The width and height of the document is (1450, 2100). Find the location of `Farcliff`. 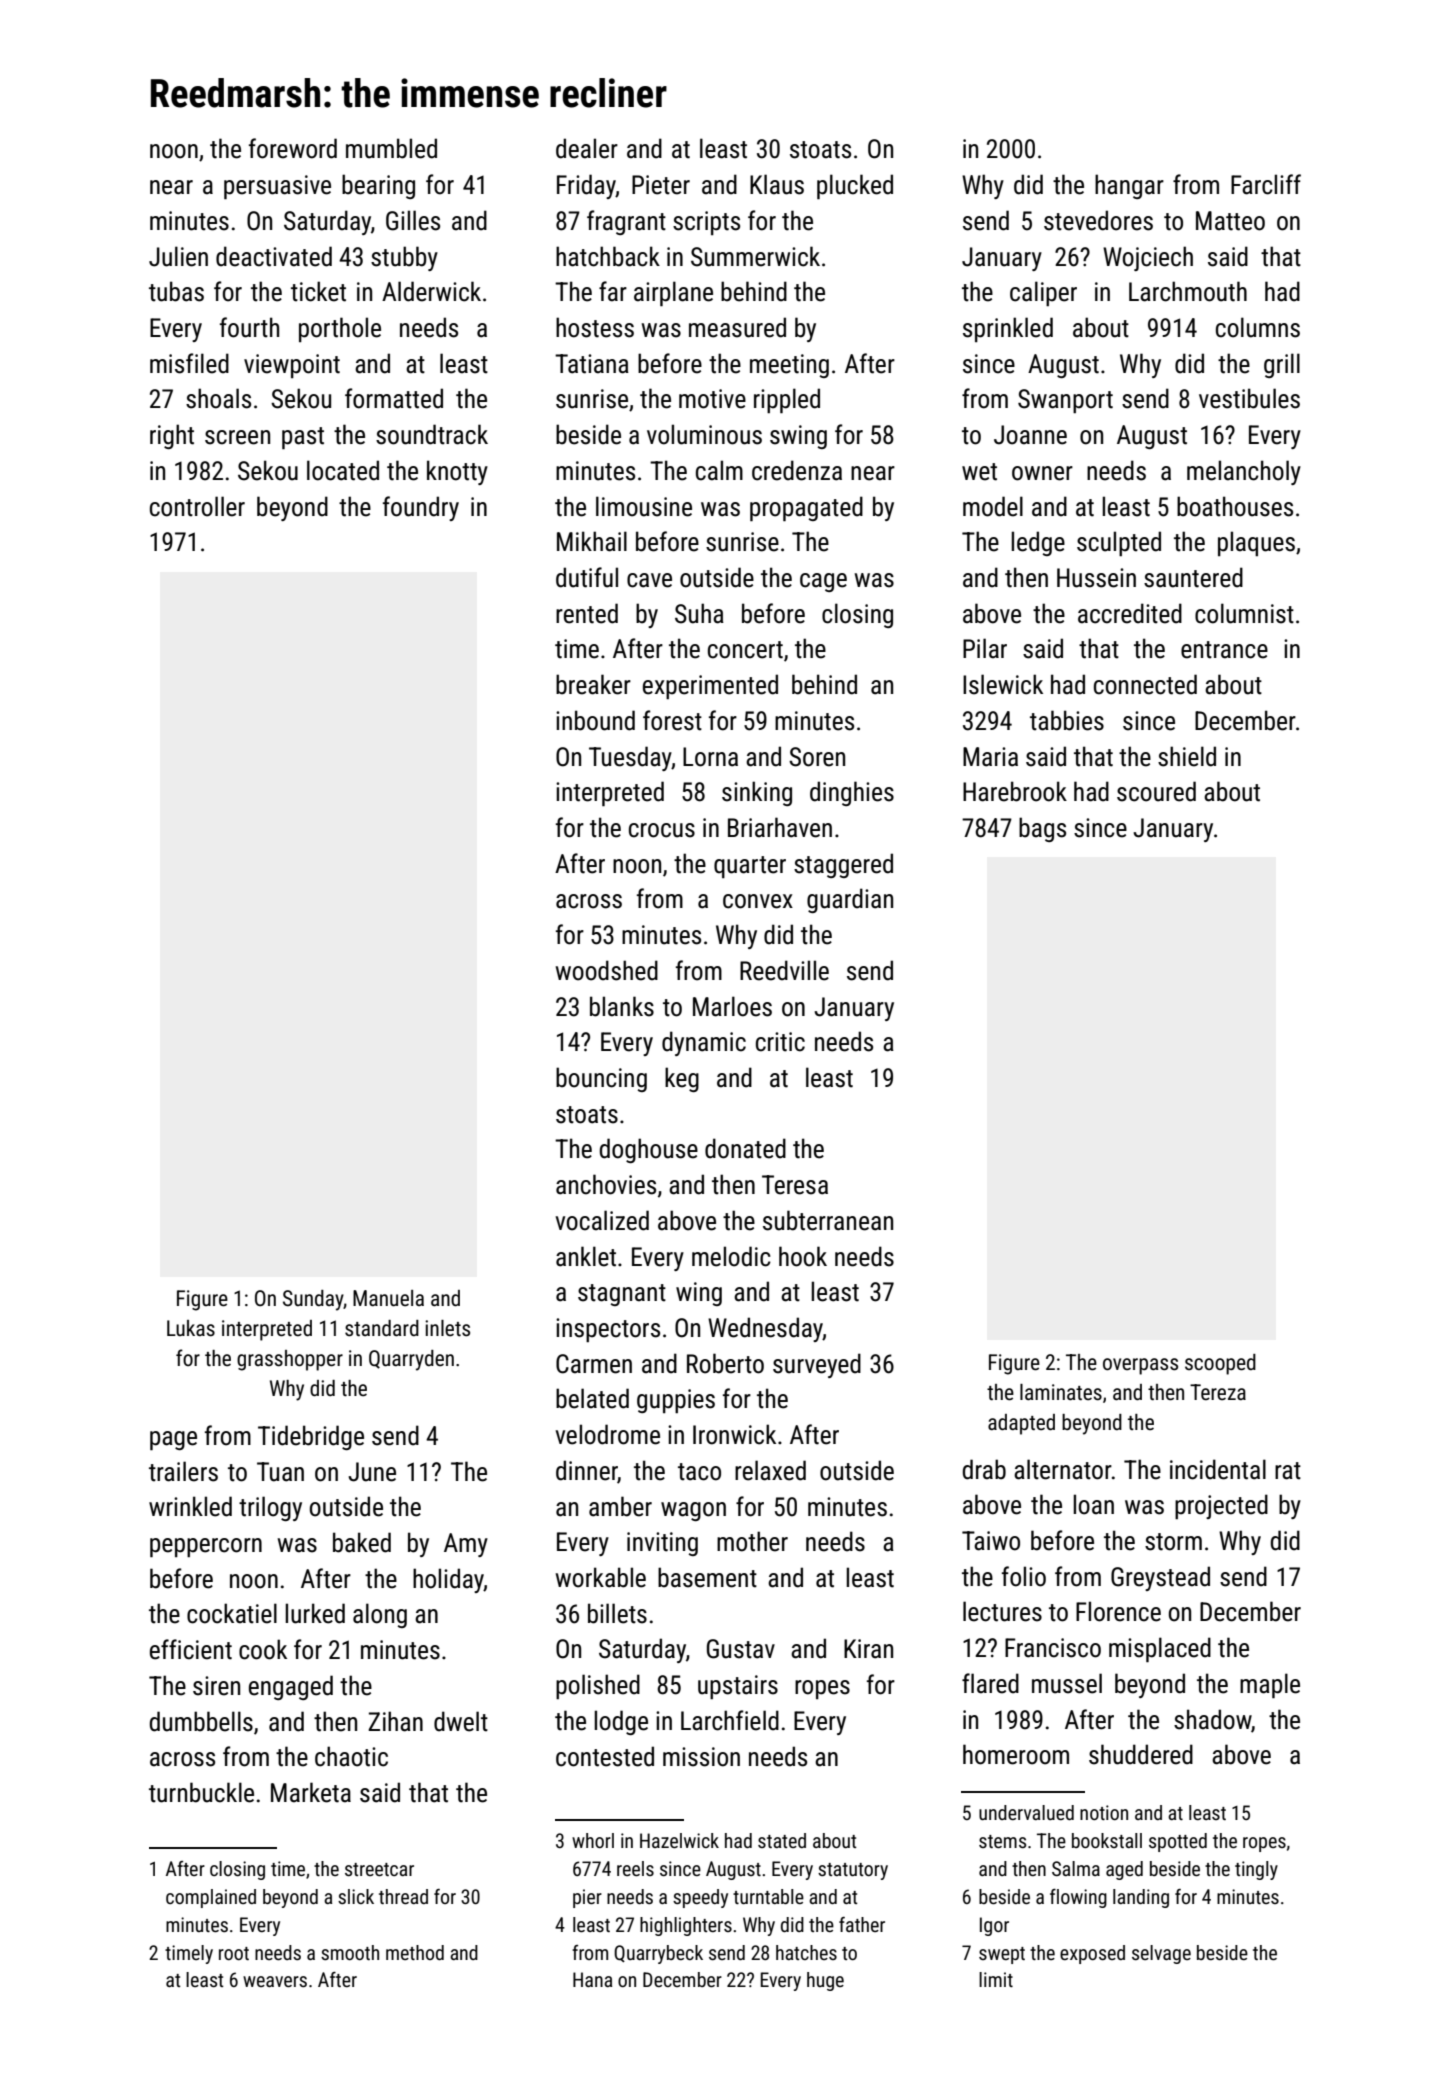

Farcliff is located at coordinates (1266, 184).
